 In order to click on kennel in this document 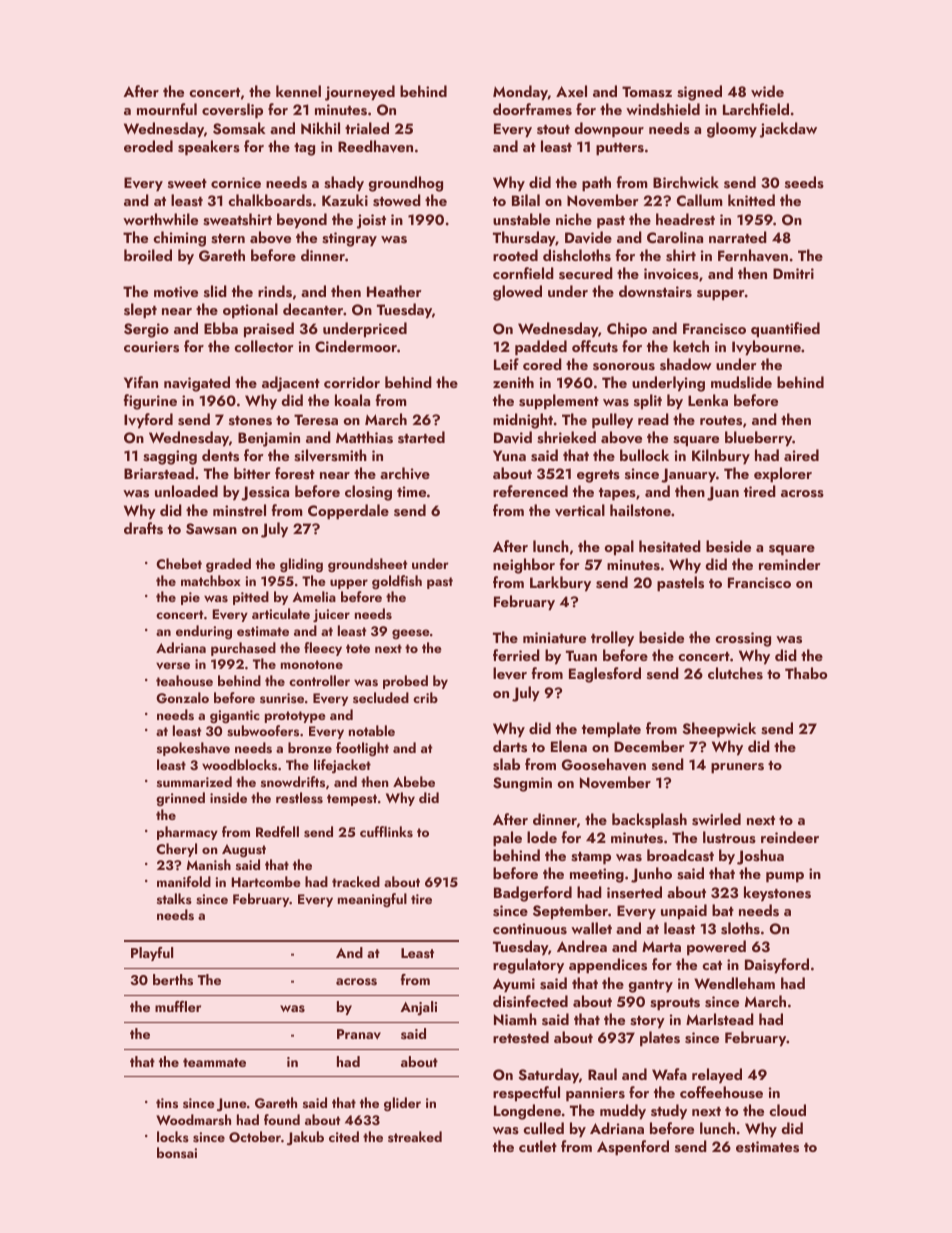, I will do `click(298, 91)`.
